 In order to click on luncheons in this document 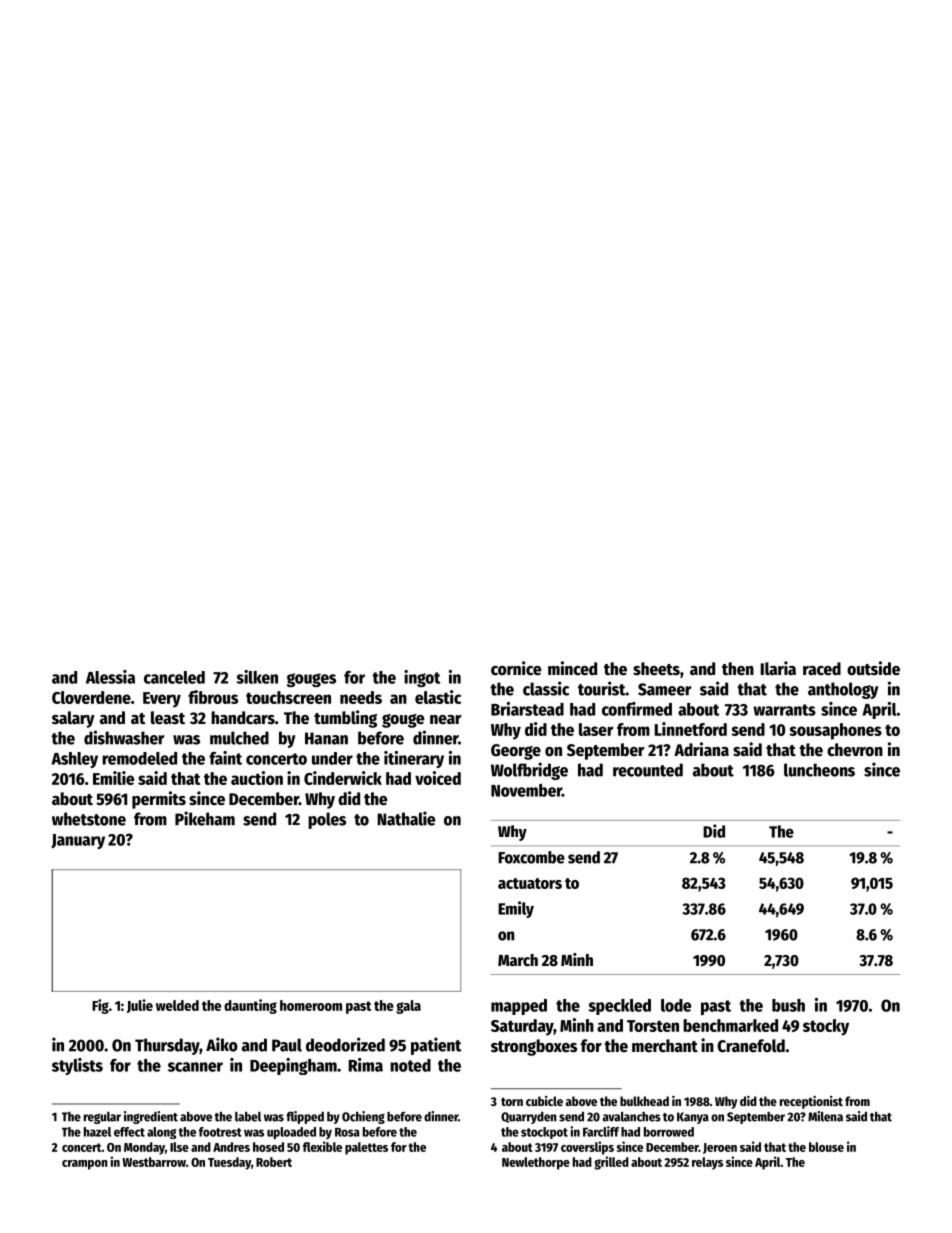, I will do `click(819, 770)`.
